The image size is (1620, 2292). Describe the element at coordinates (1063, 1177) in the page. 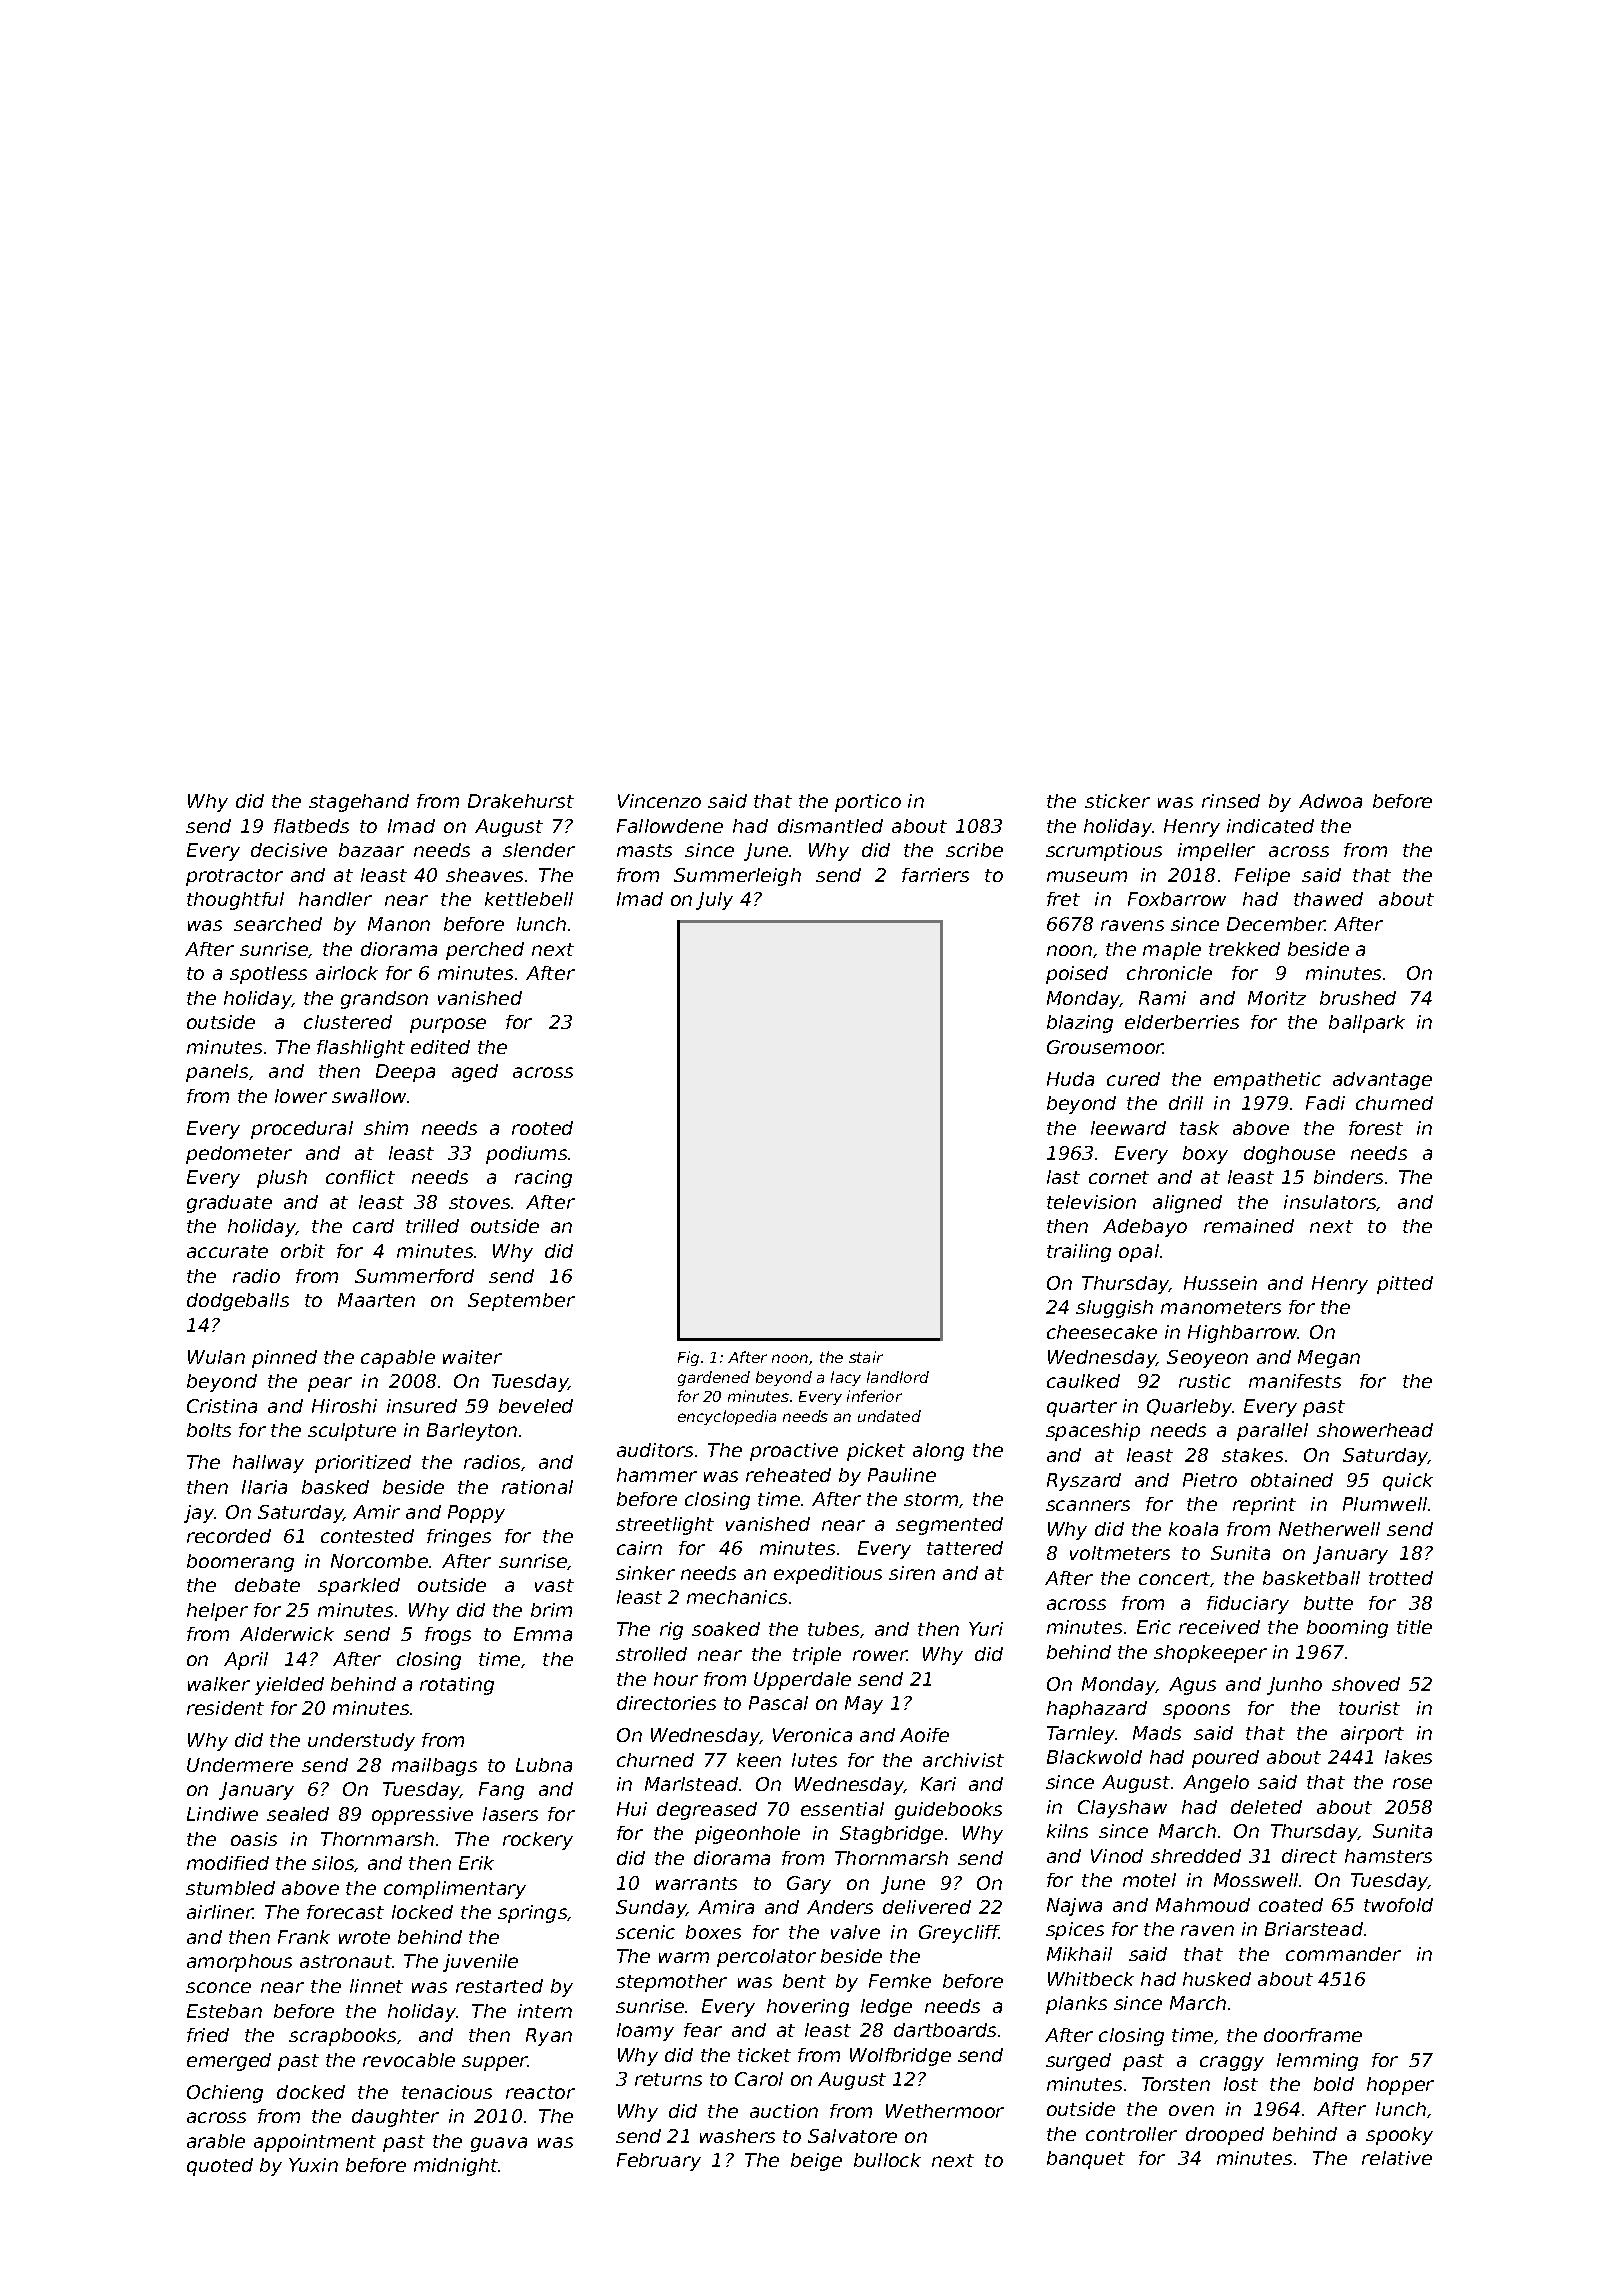

I see `last` at that location.
